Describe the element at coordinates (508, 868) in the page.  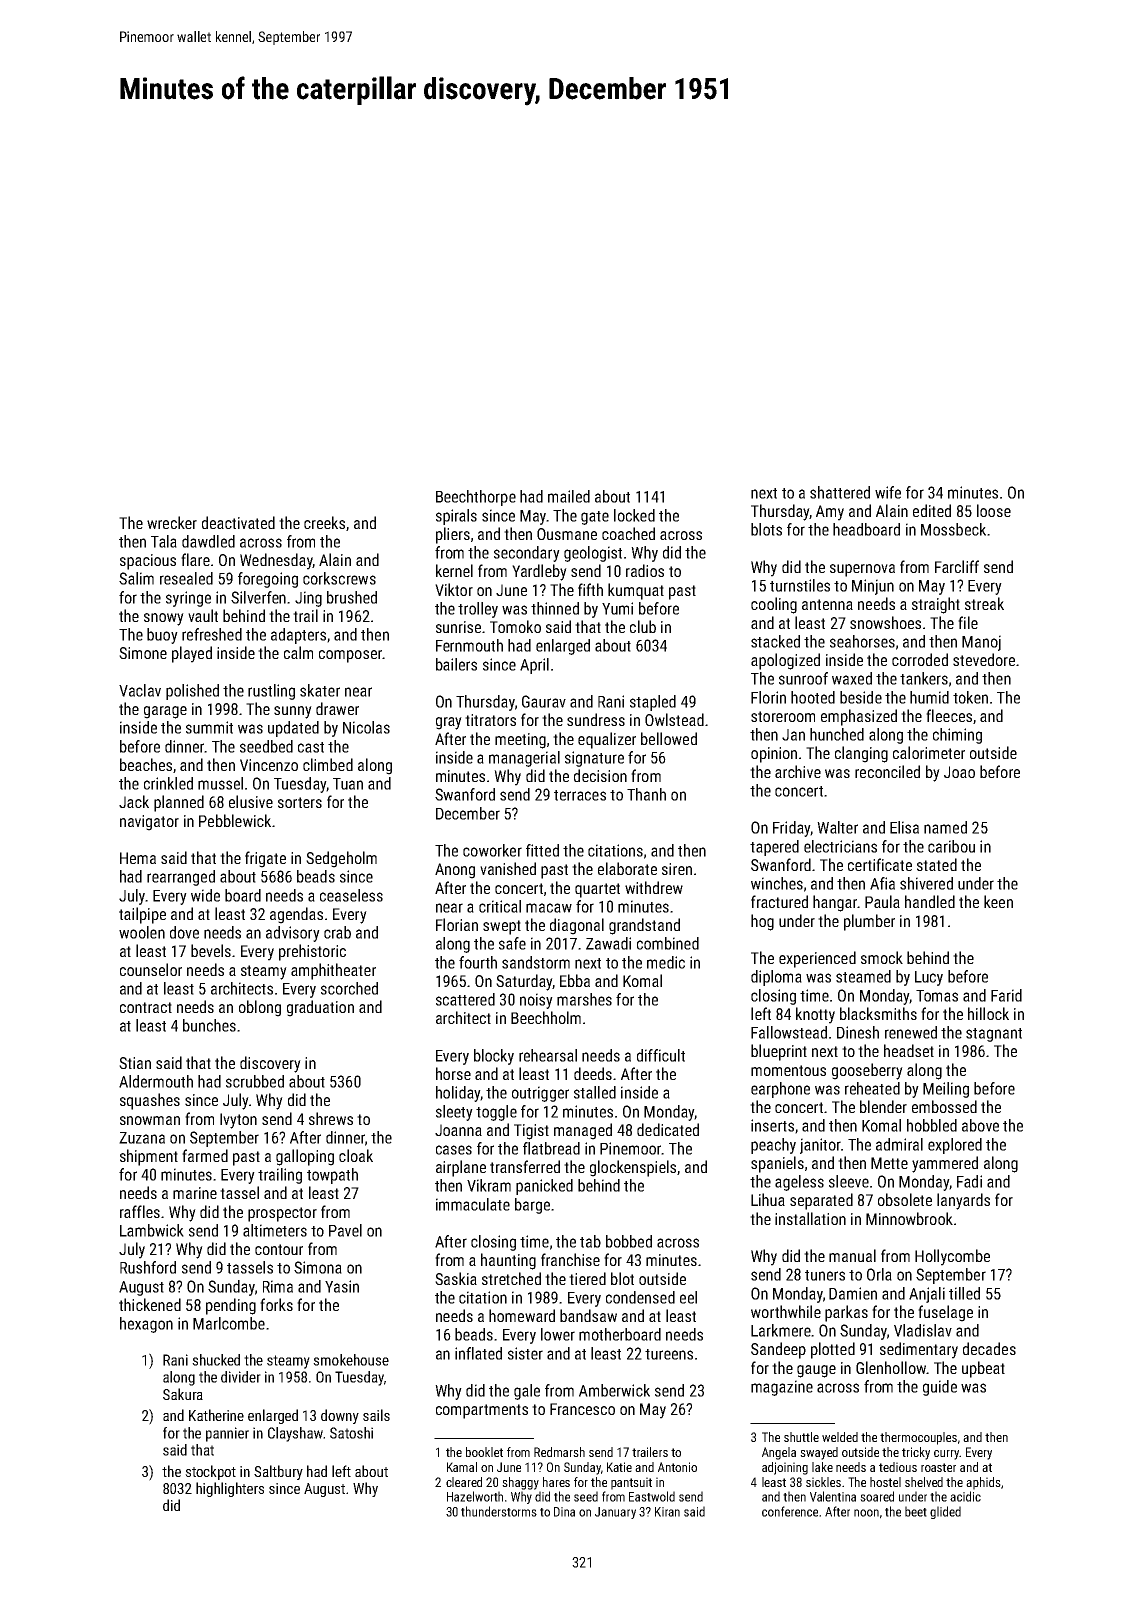
I see `vanished` at that location.
